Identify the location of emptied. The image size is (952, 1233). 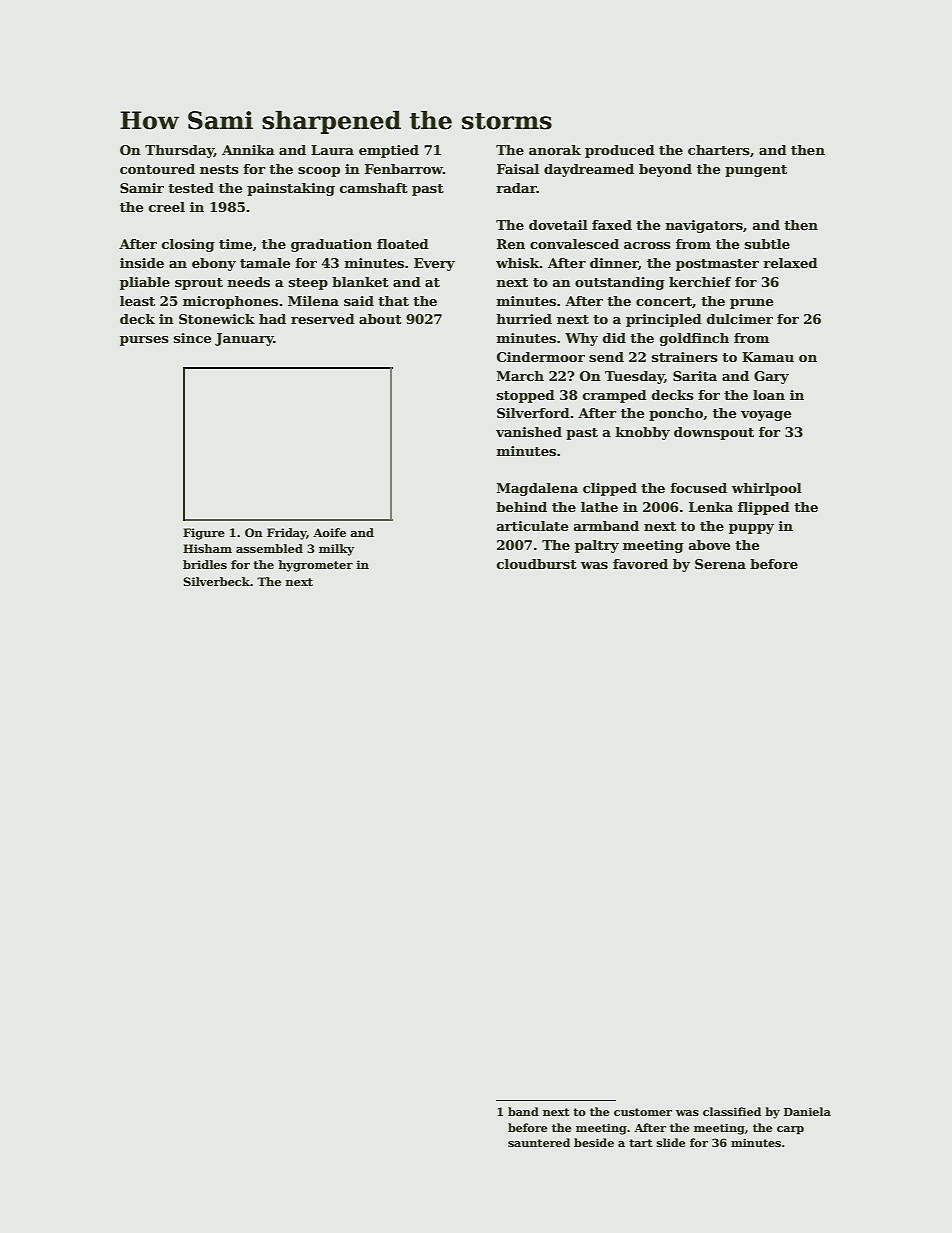
(389, 151).
